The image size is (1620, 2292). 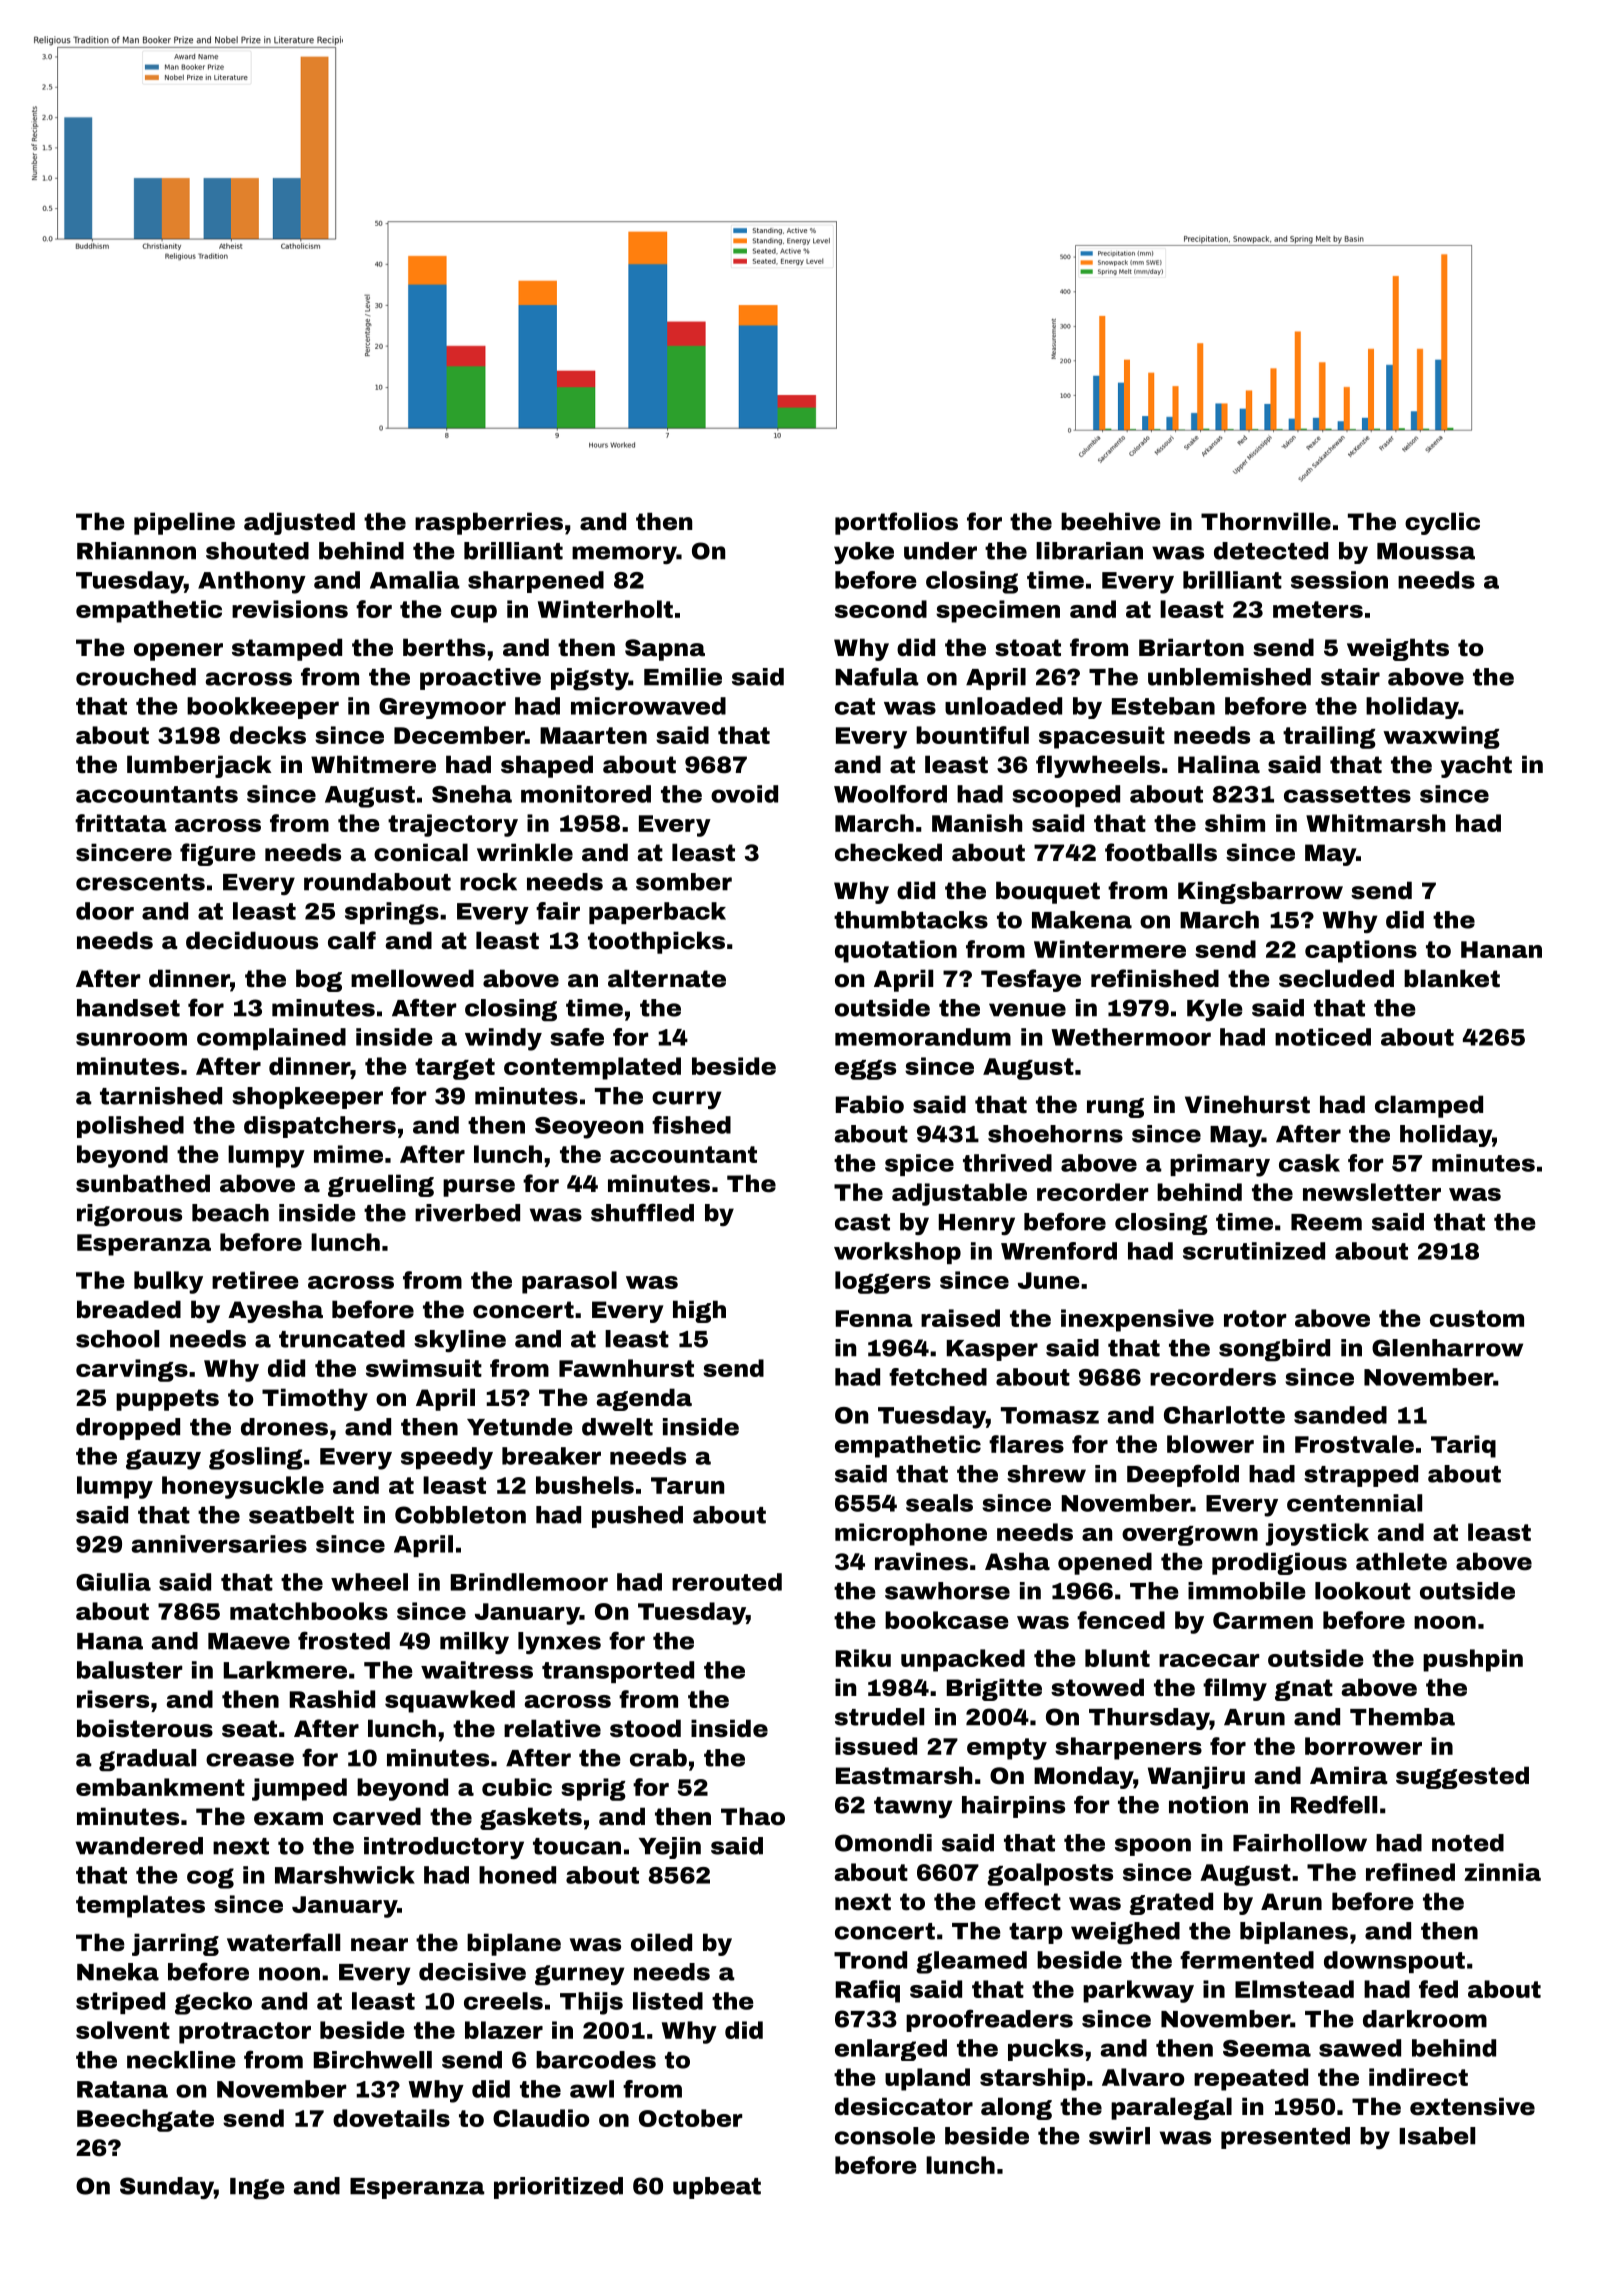 What do you see at coordinates (1442, 523) in the screenshot?
I see `cyclic` at bounding box center [1442, 523].
